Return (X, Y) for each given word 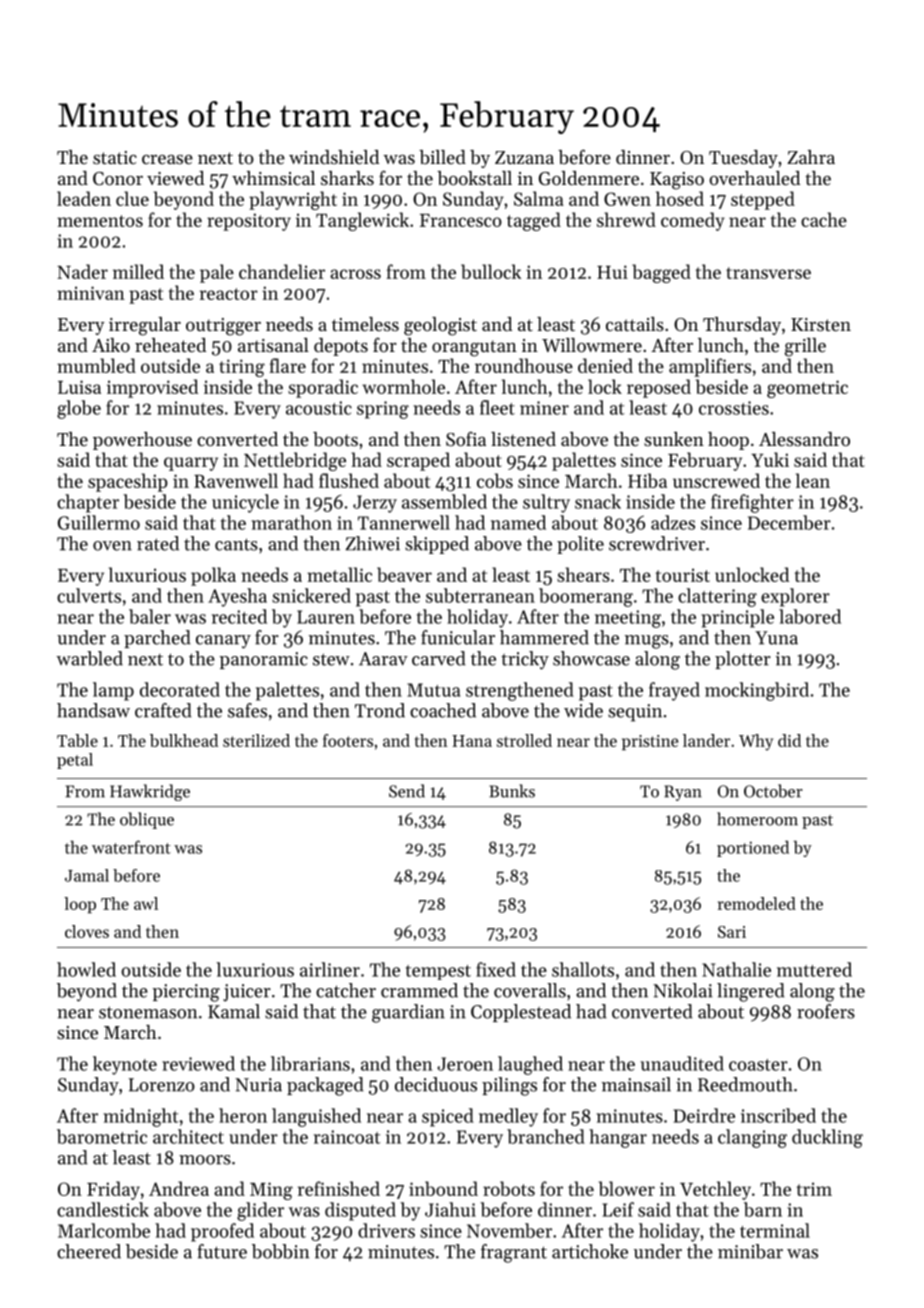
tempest (438, 972)
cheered (89, 1251)
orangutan (474, 348)
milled (138, 271)
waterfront (131, 847)
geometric (807, 389)
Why (756, 742)
